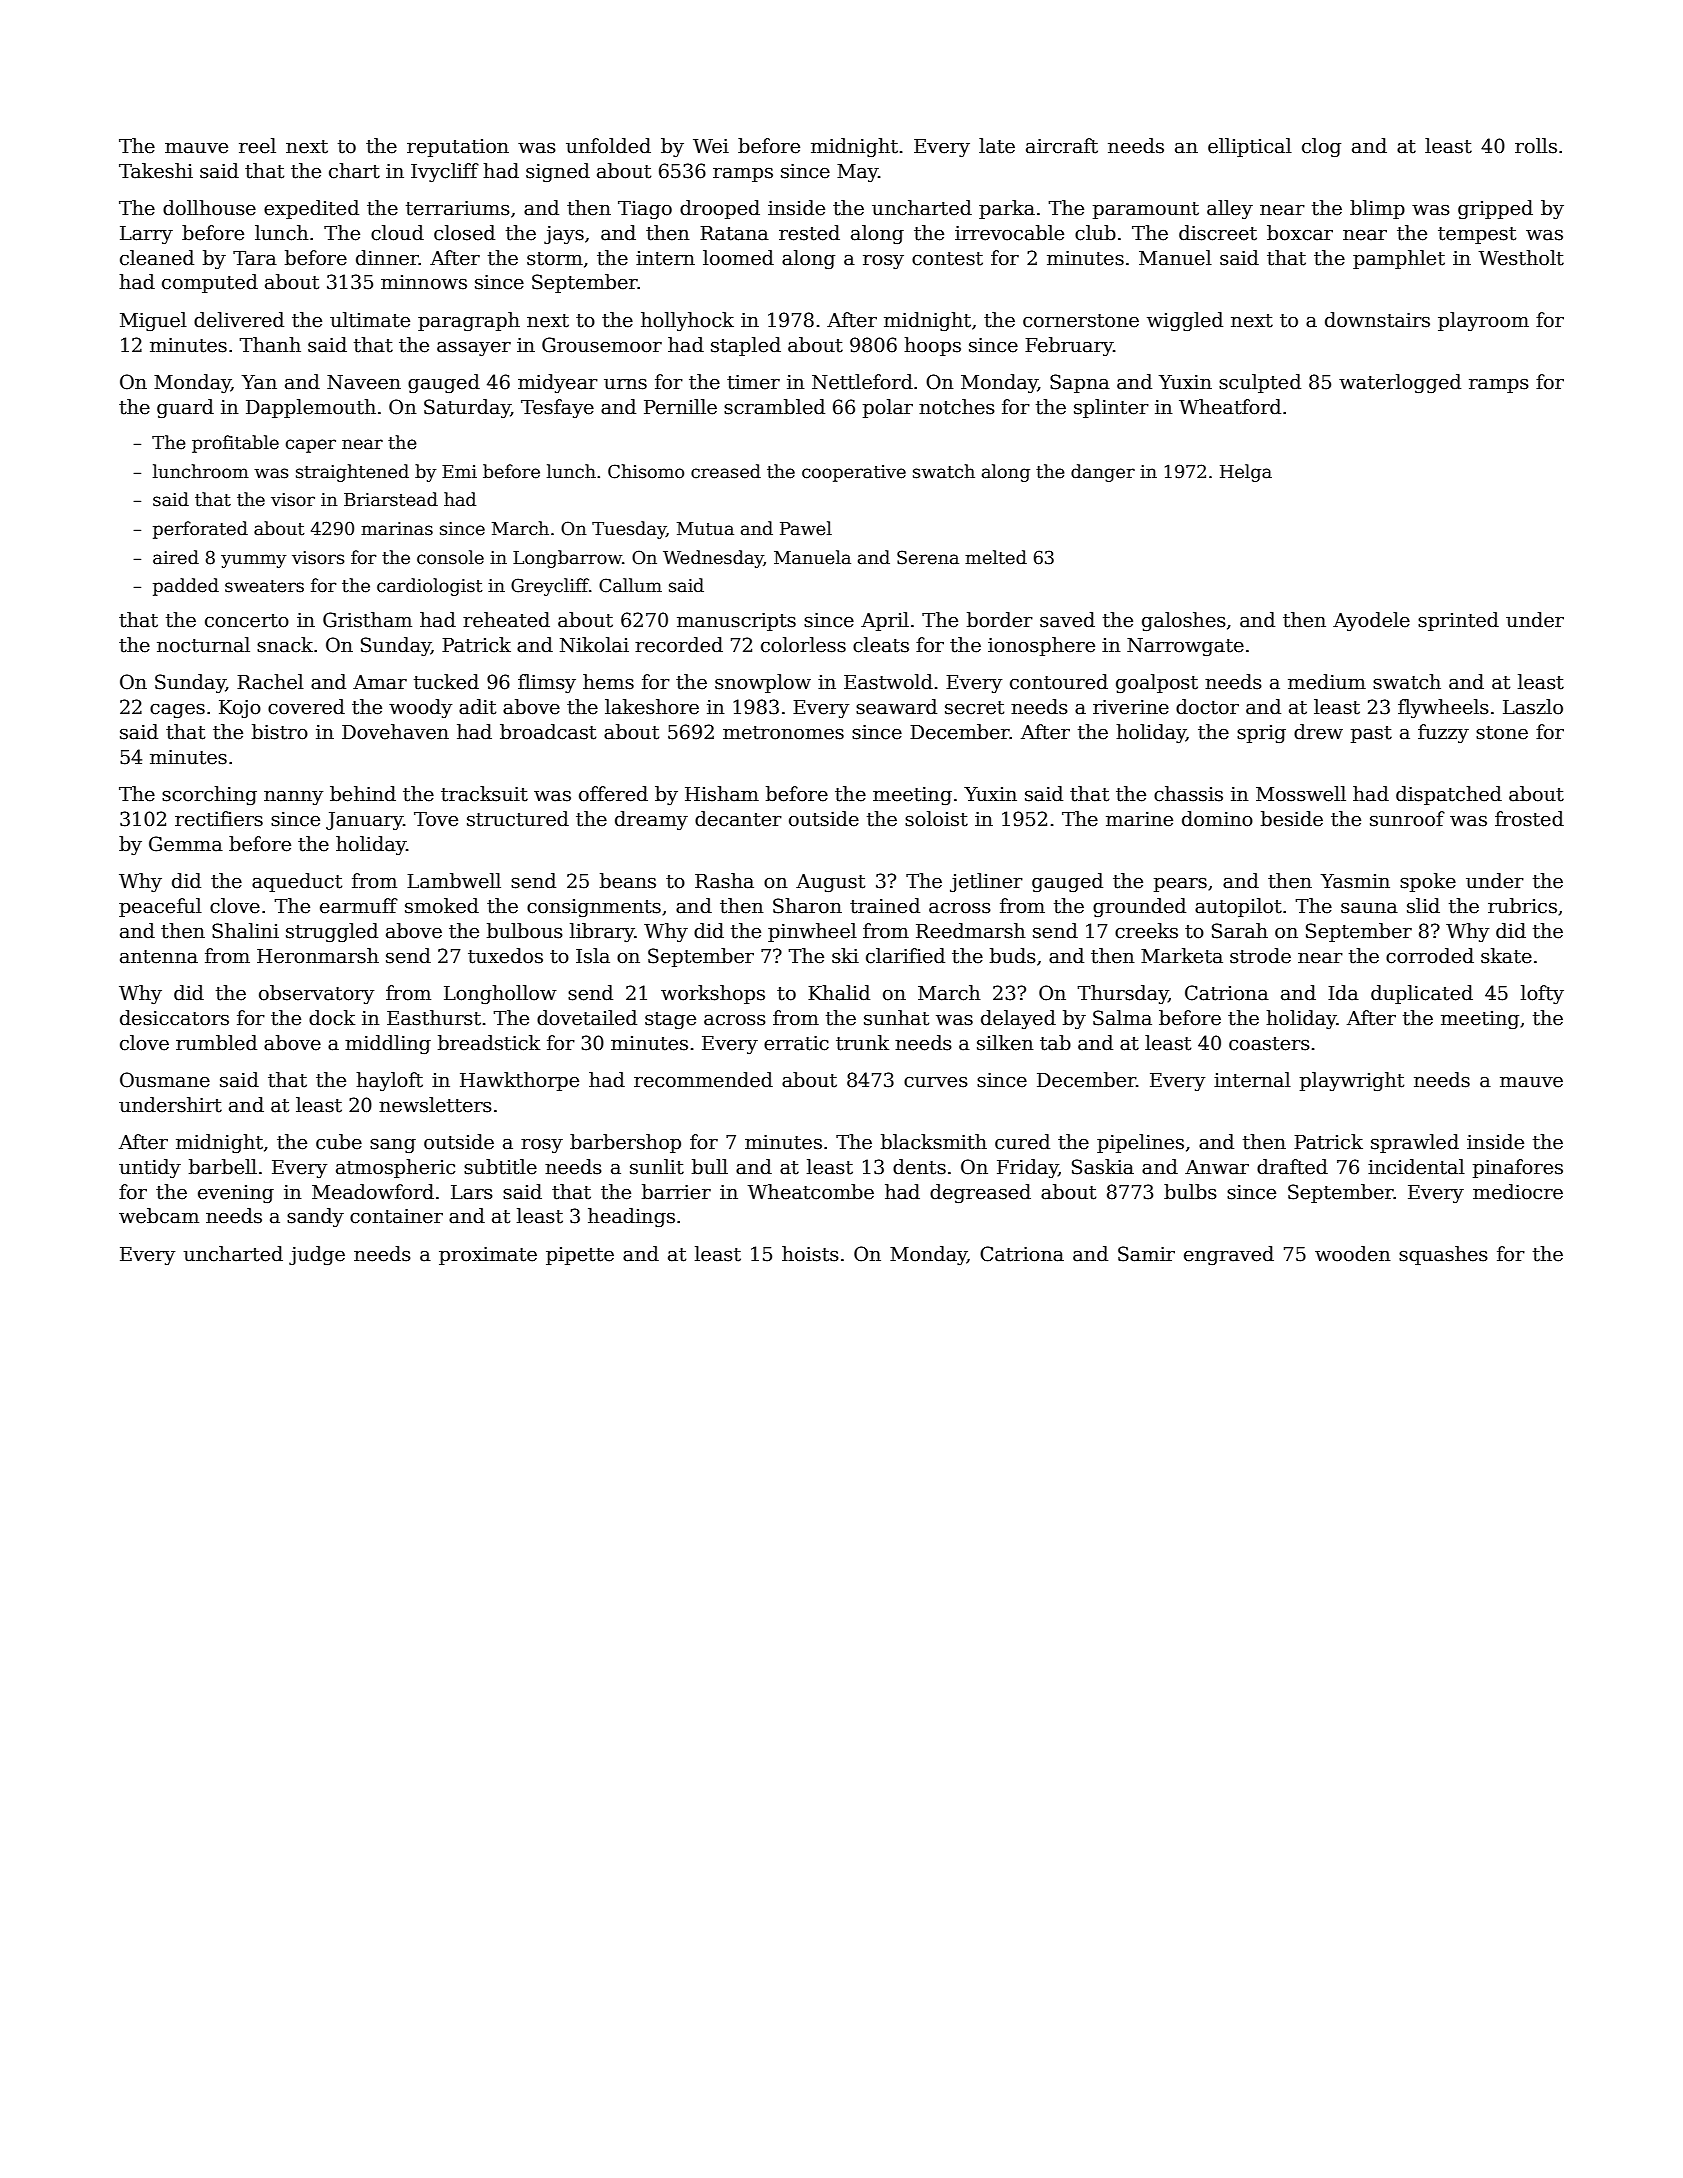  I want to click on guard, so click(185, 408).
